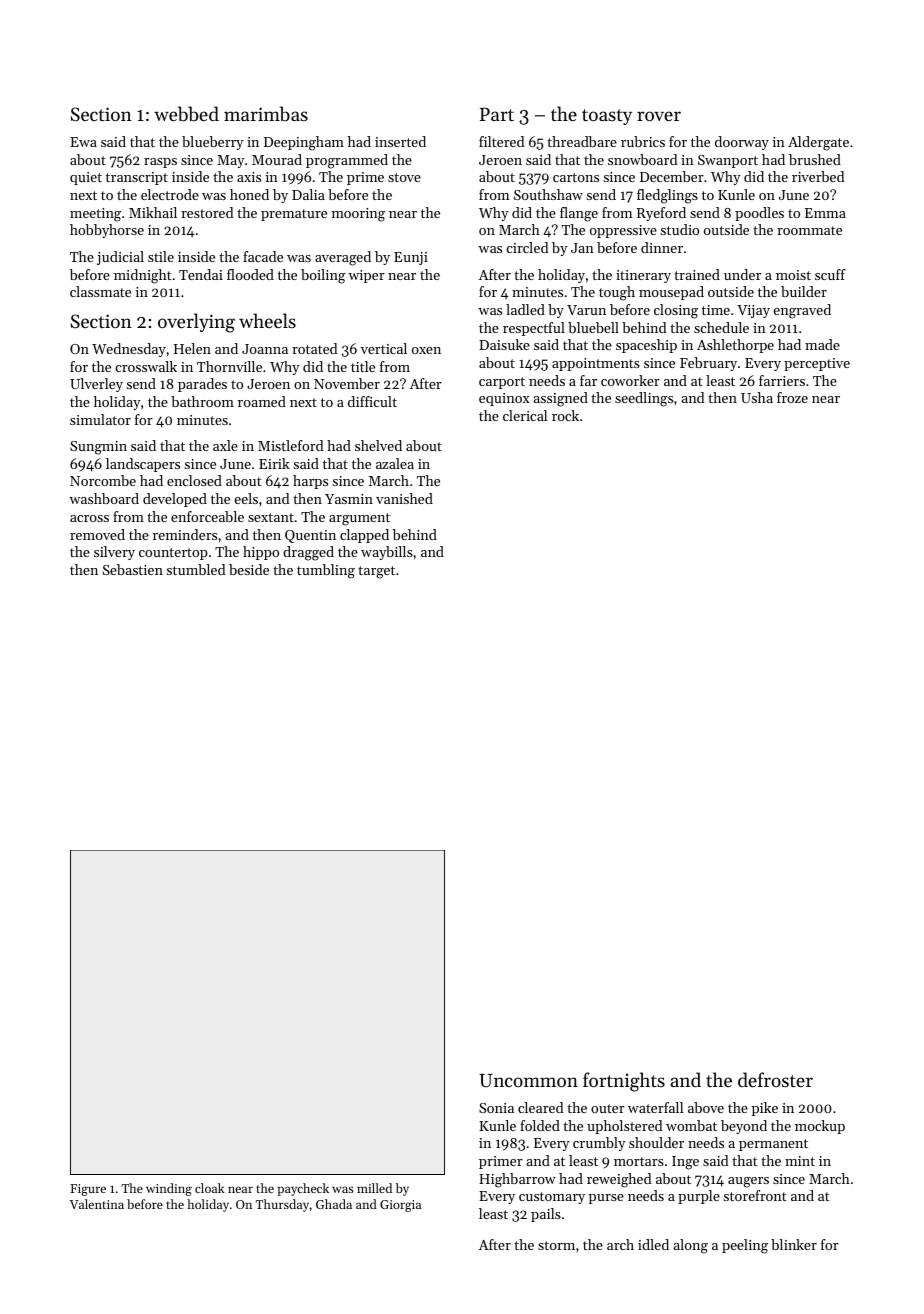 The image size is (924, 1314). What do you see at coordinates (359, 519) in the image?
I see `argument` at bounding box center [359, 519].
